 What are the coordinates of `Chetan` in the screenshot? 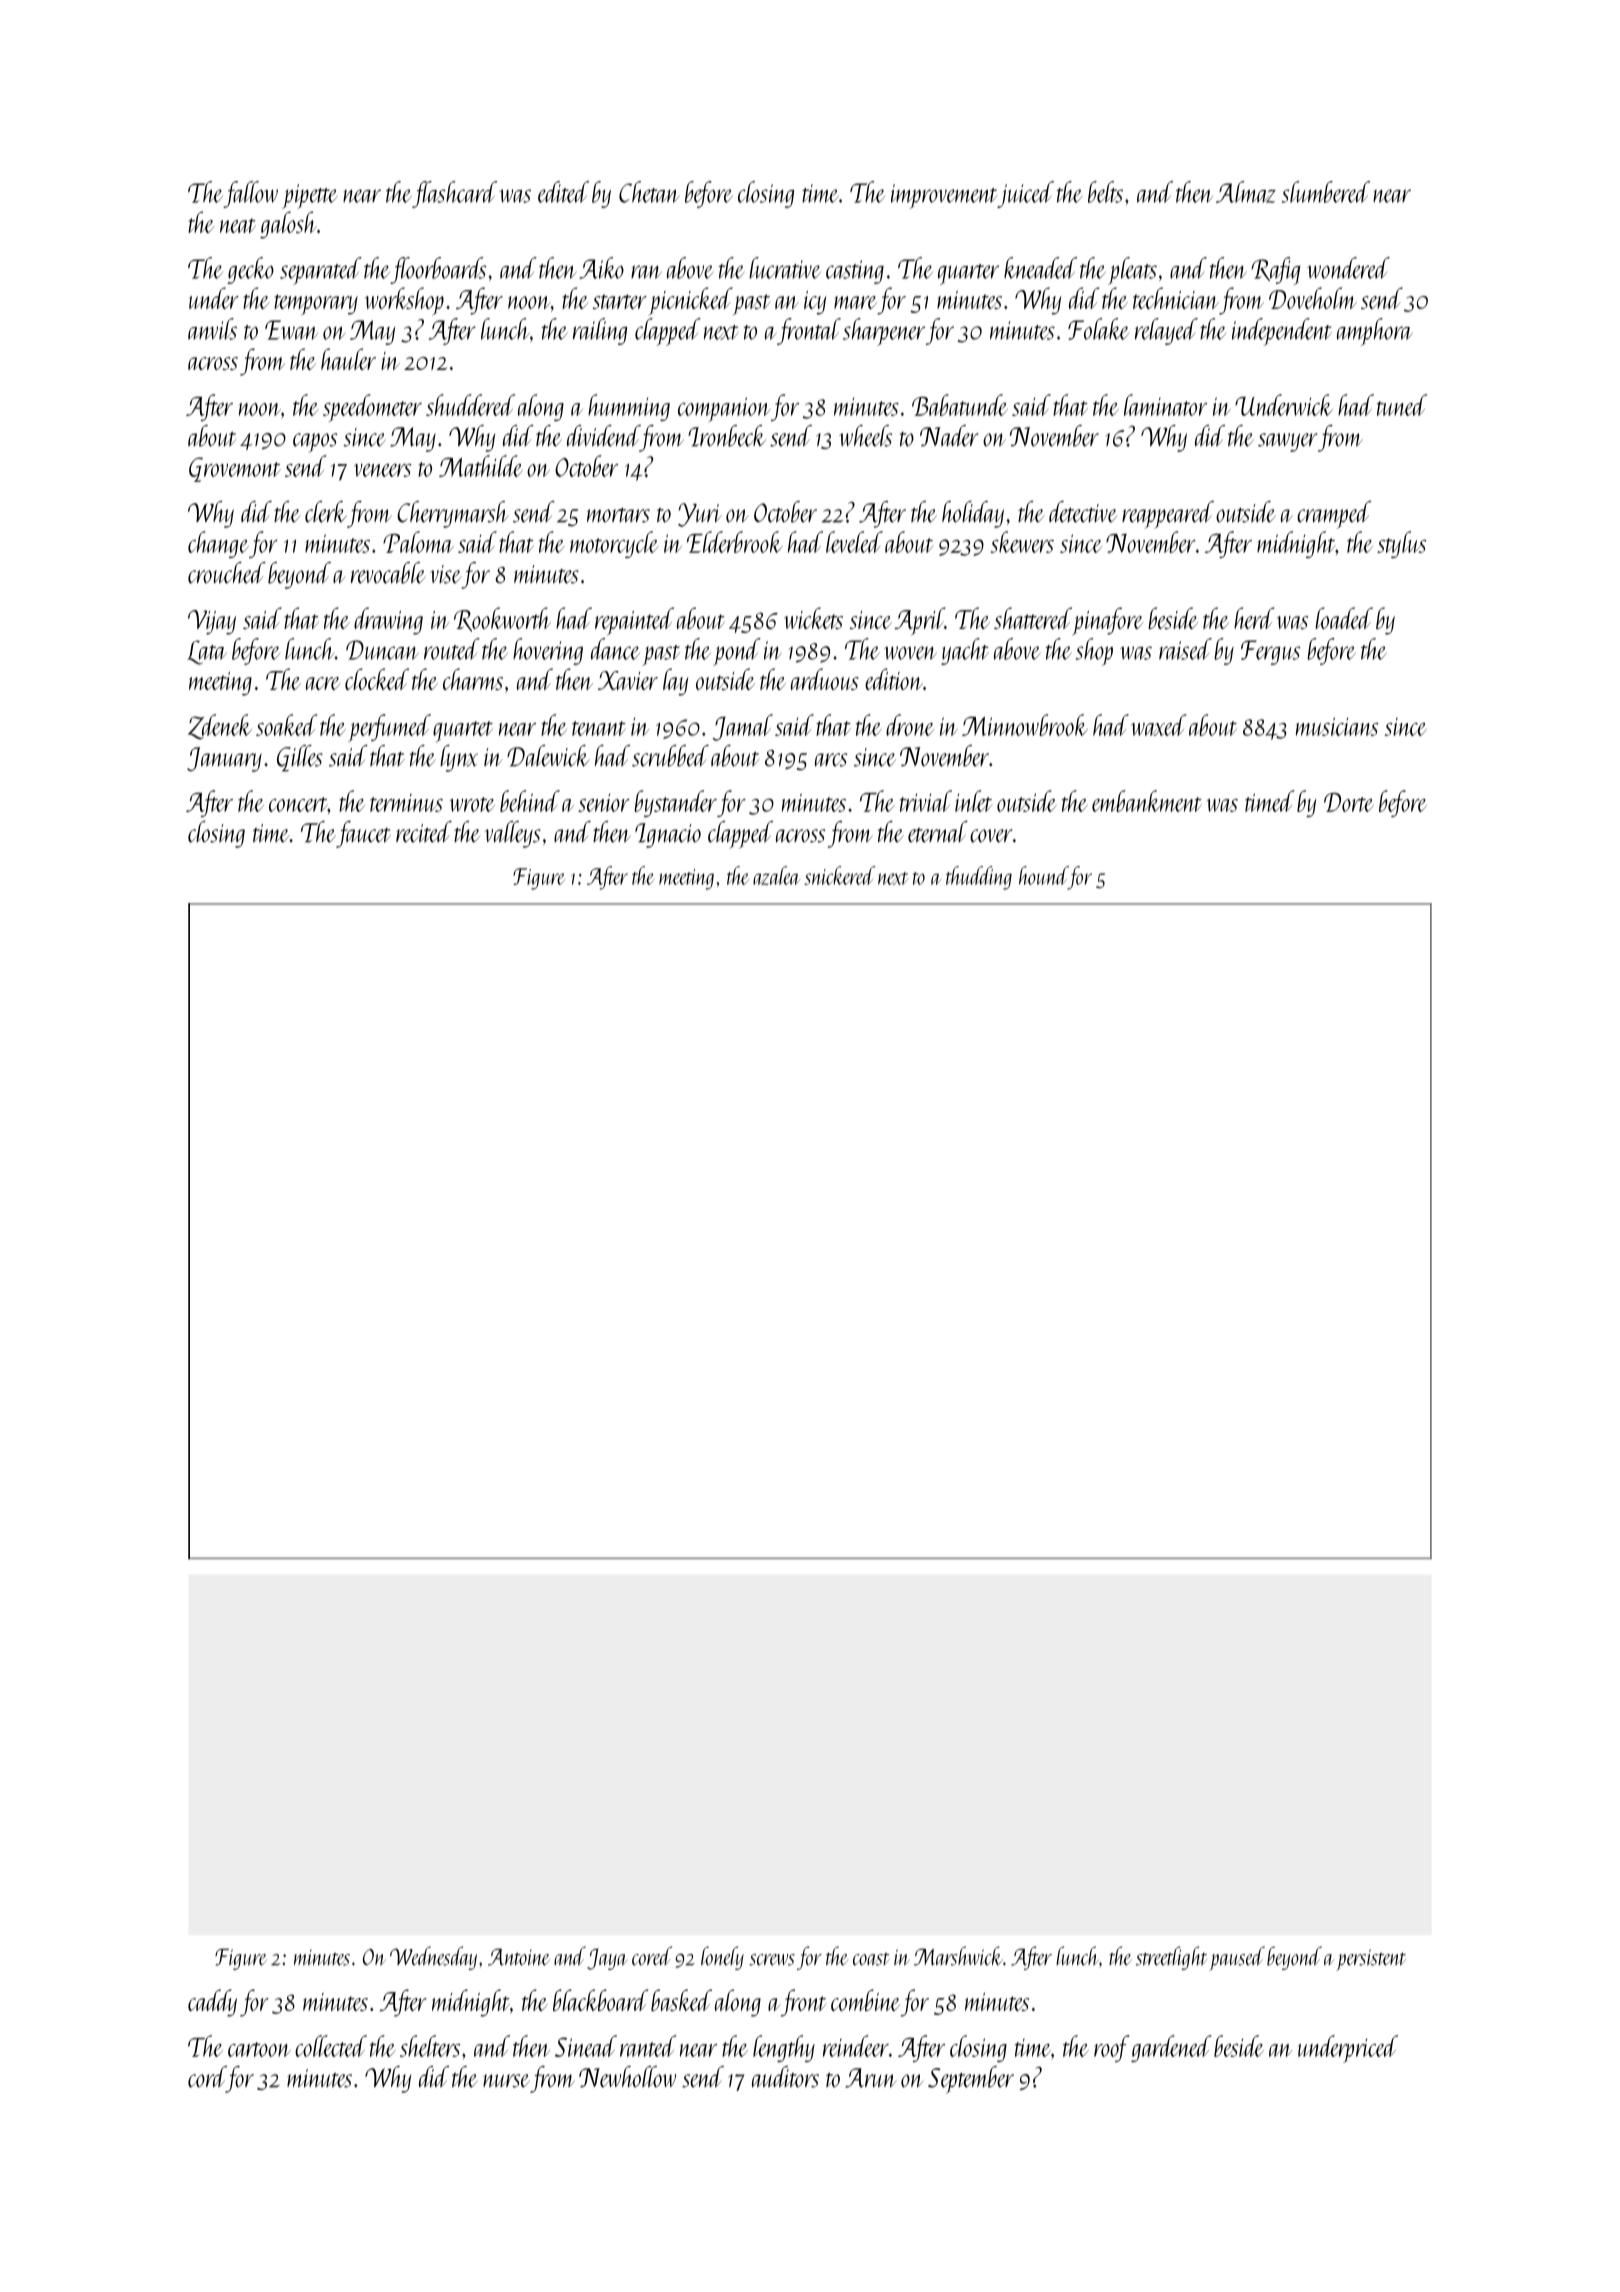 It's located at (649, 192).
